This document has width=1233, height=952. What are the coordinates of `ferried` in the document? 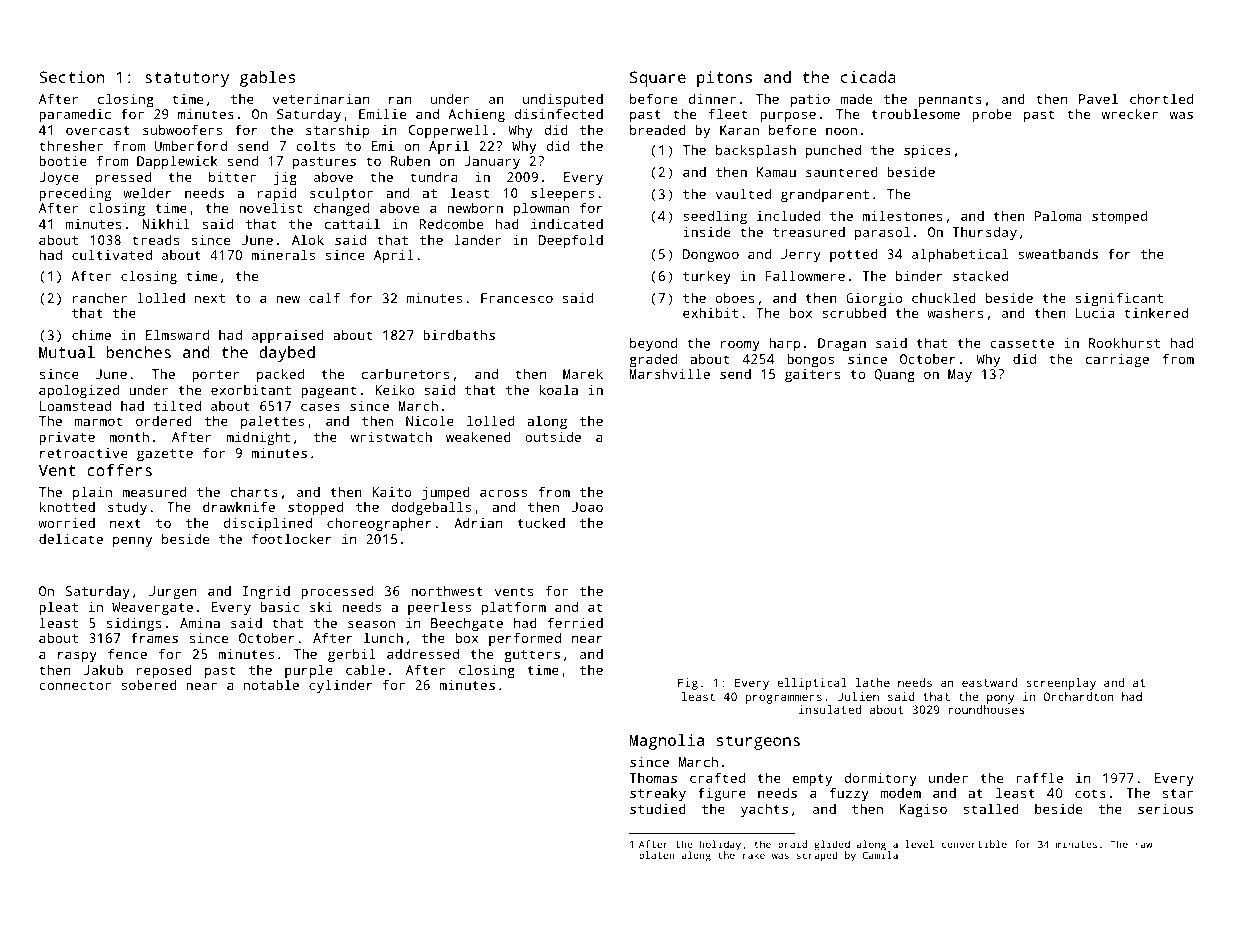 It's located at (575, 622).
